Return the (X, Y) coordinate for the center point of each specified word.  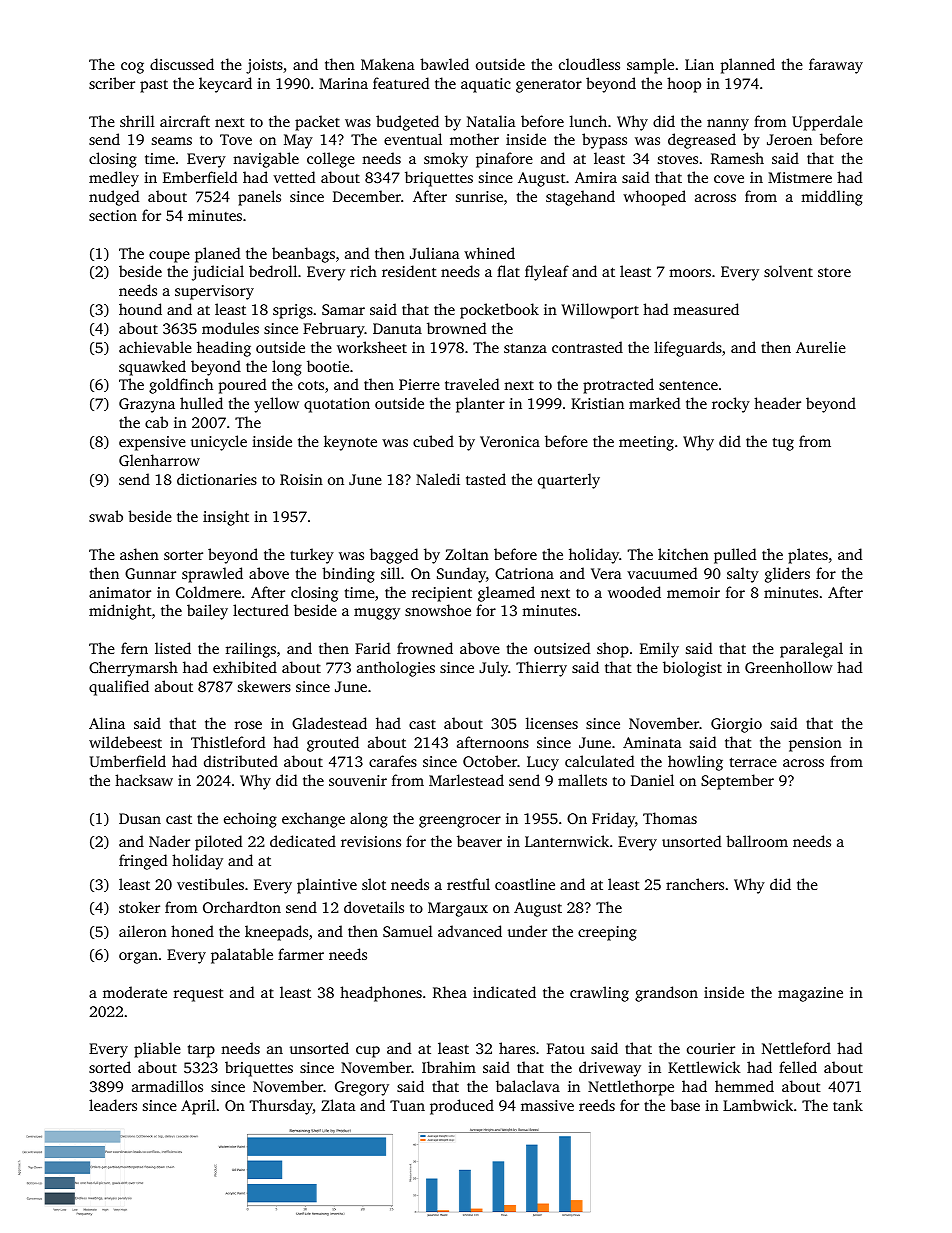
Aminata (652, 742)
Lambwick (758, 1105)
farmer (301, 954)
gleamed (506, 594)
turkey (312, 556)
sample (650, 66)
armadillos (167, 1086)
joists (264, 66)
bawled (444, 64)
